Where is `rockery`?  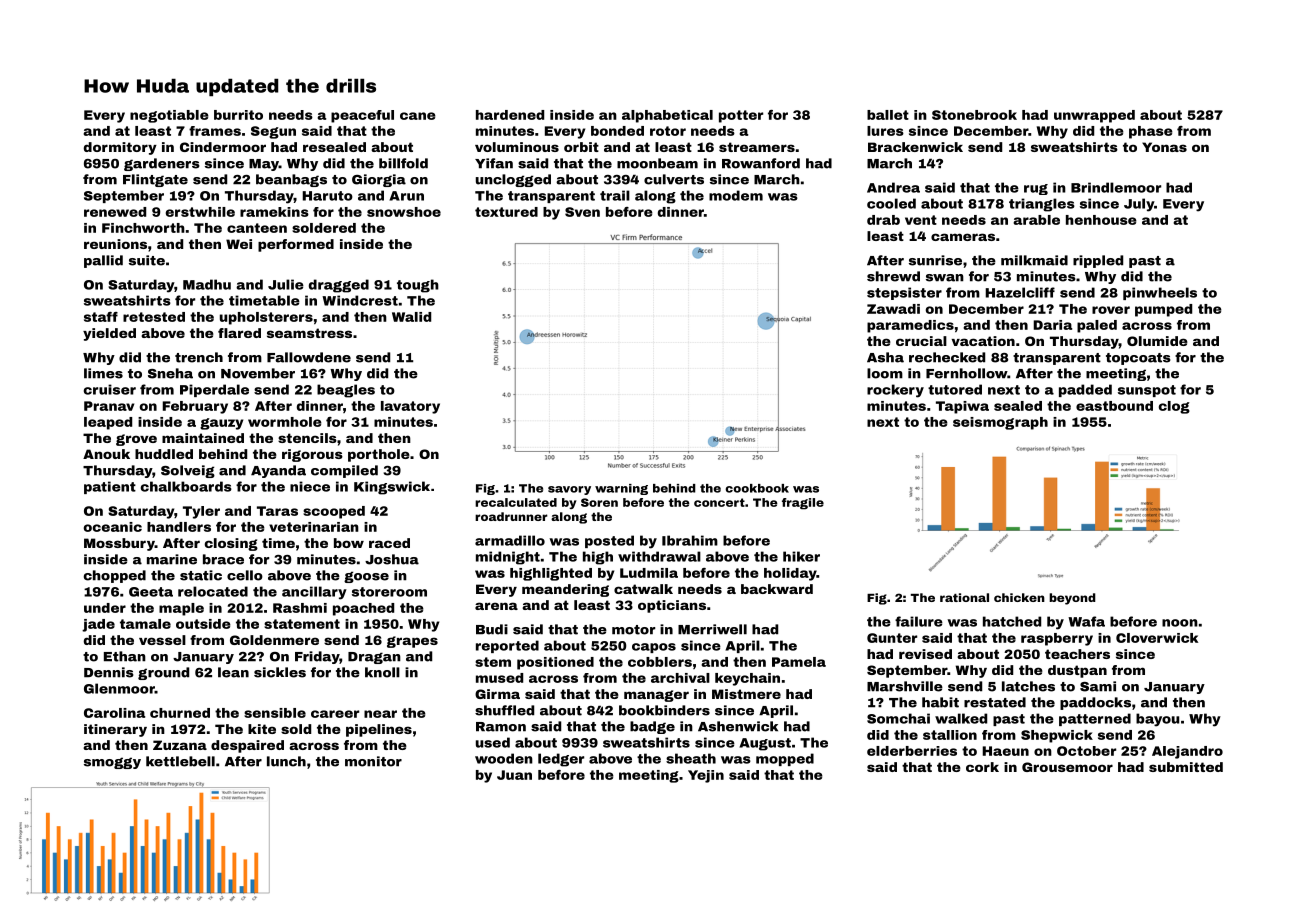 rockery is located at coordinates (895, 391).
